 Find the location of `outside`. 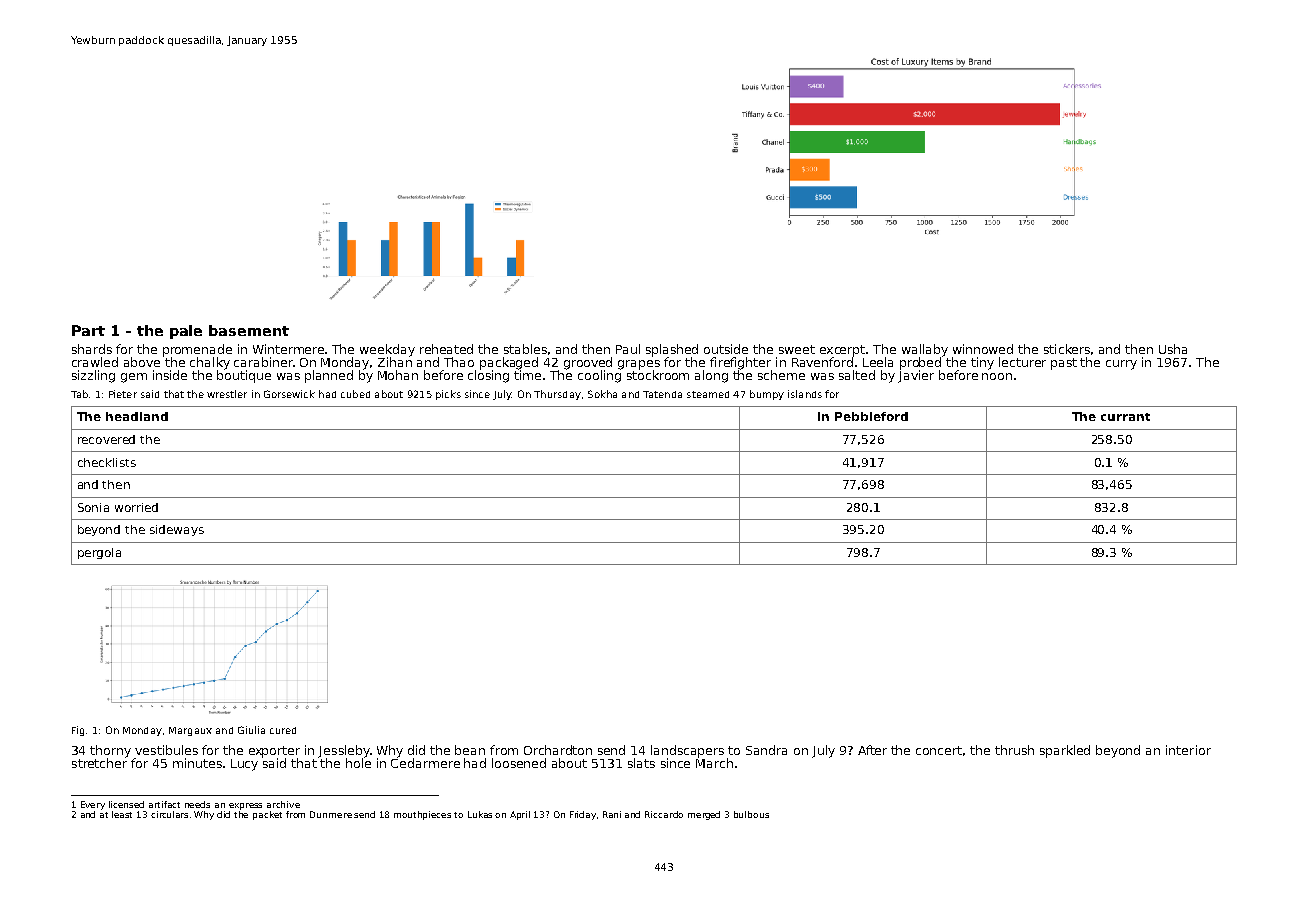

outside is located at coordinates (726, 349).
